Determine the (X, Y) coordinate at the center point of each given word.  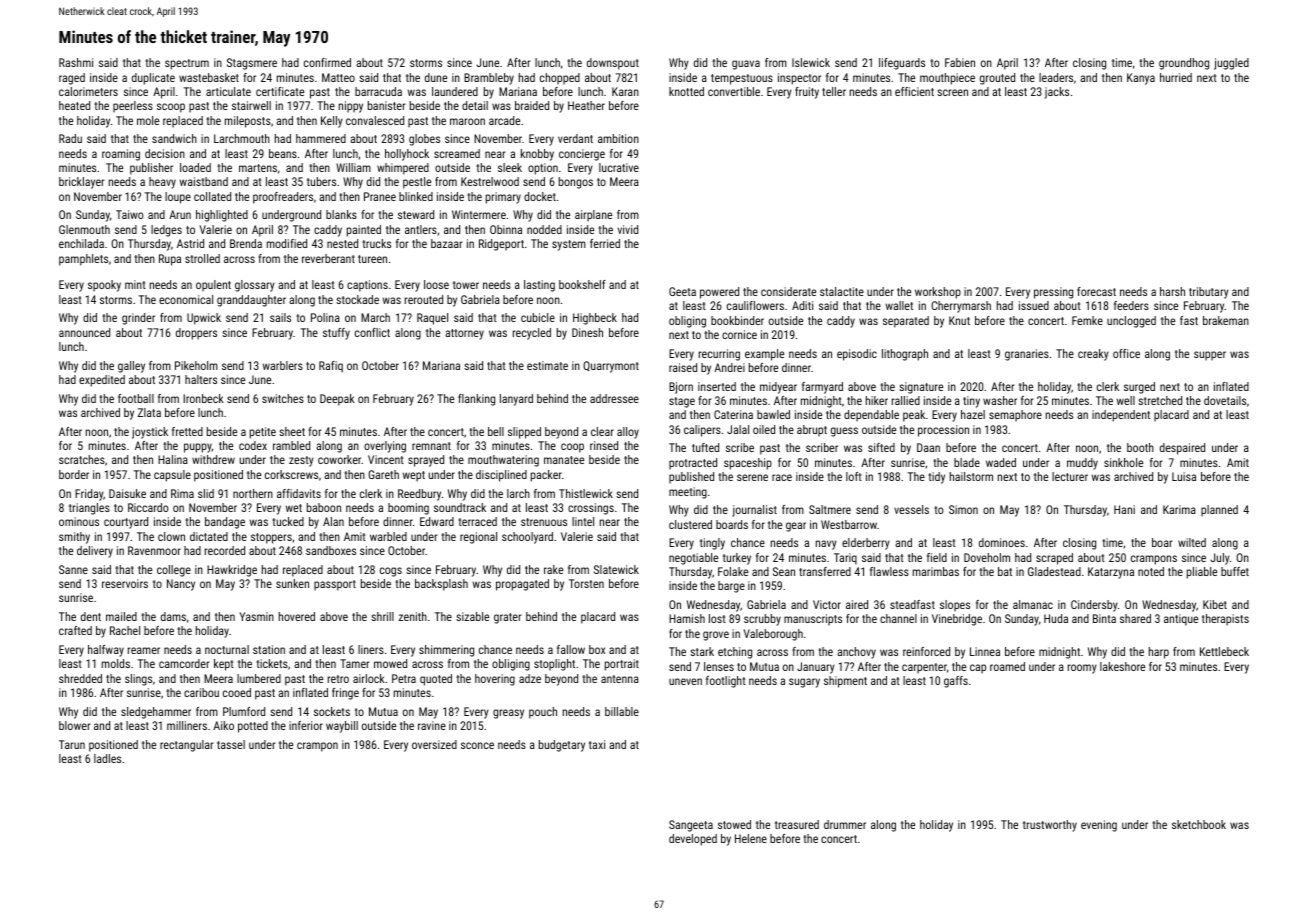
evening (1099, 826)
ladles (107, 758)
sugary (804, 683)
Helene (751, 838)
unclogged (1131, 322)
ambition (618, 138)
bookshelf (582, 284)
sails (280, 317)
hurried (1176, 77)
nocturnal (227, 649)
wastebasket (209, 77)
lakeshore (1122, 666)
